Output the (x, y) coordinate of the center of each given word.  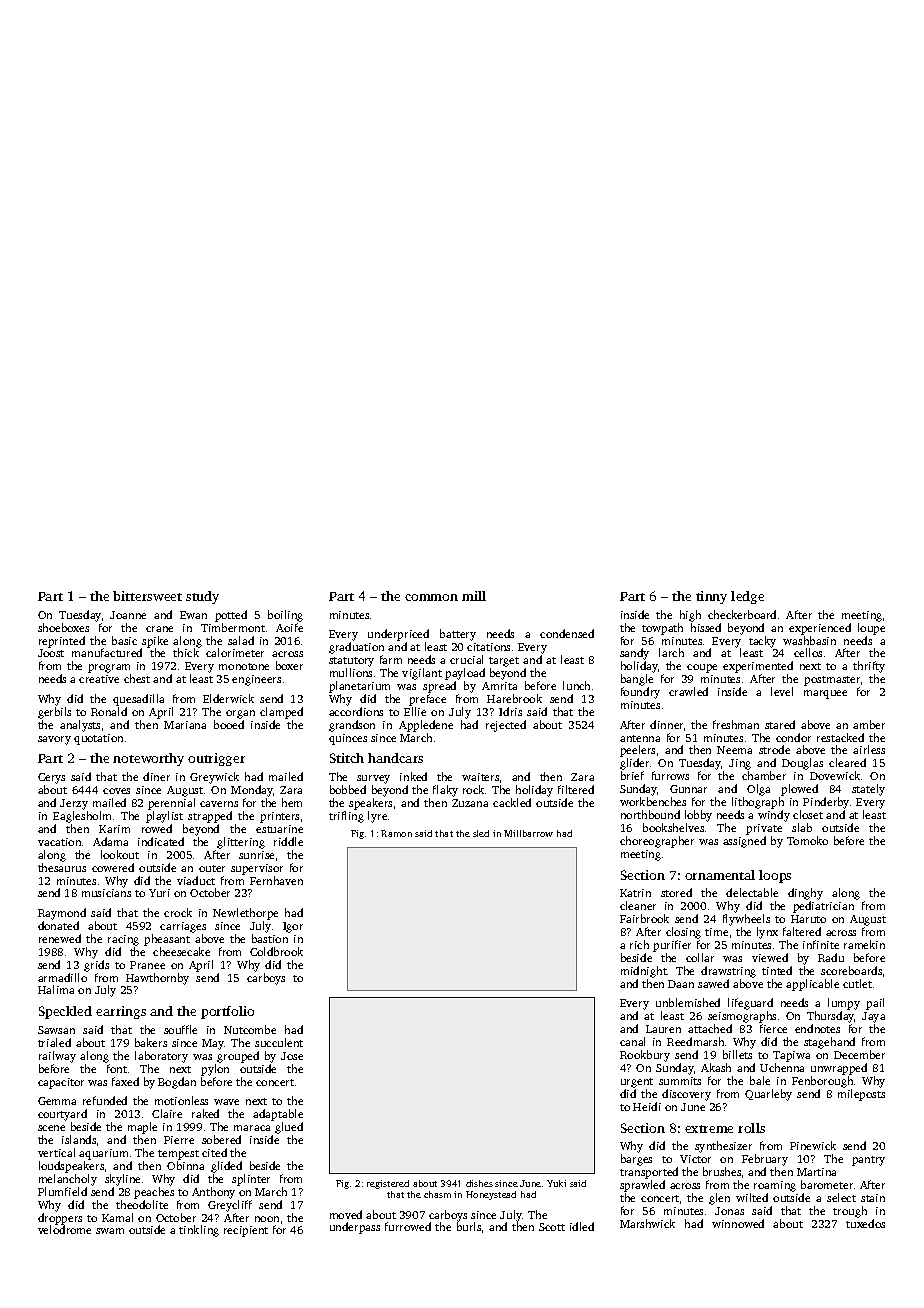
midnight (644, 972)
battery (458, 635)
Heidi (647, 1106)
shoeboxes (63, 627)
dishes (479, 1183)
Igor (293, 927)
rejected (506, 726)
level (782, 691)
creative (99, 679)
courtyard (62, 1115)
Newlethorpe (245, 914)
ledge (747, 597)
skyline (122, 1180)
